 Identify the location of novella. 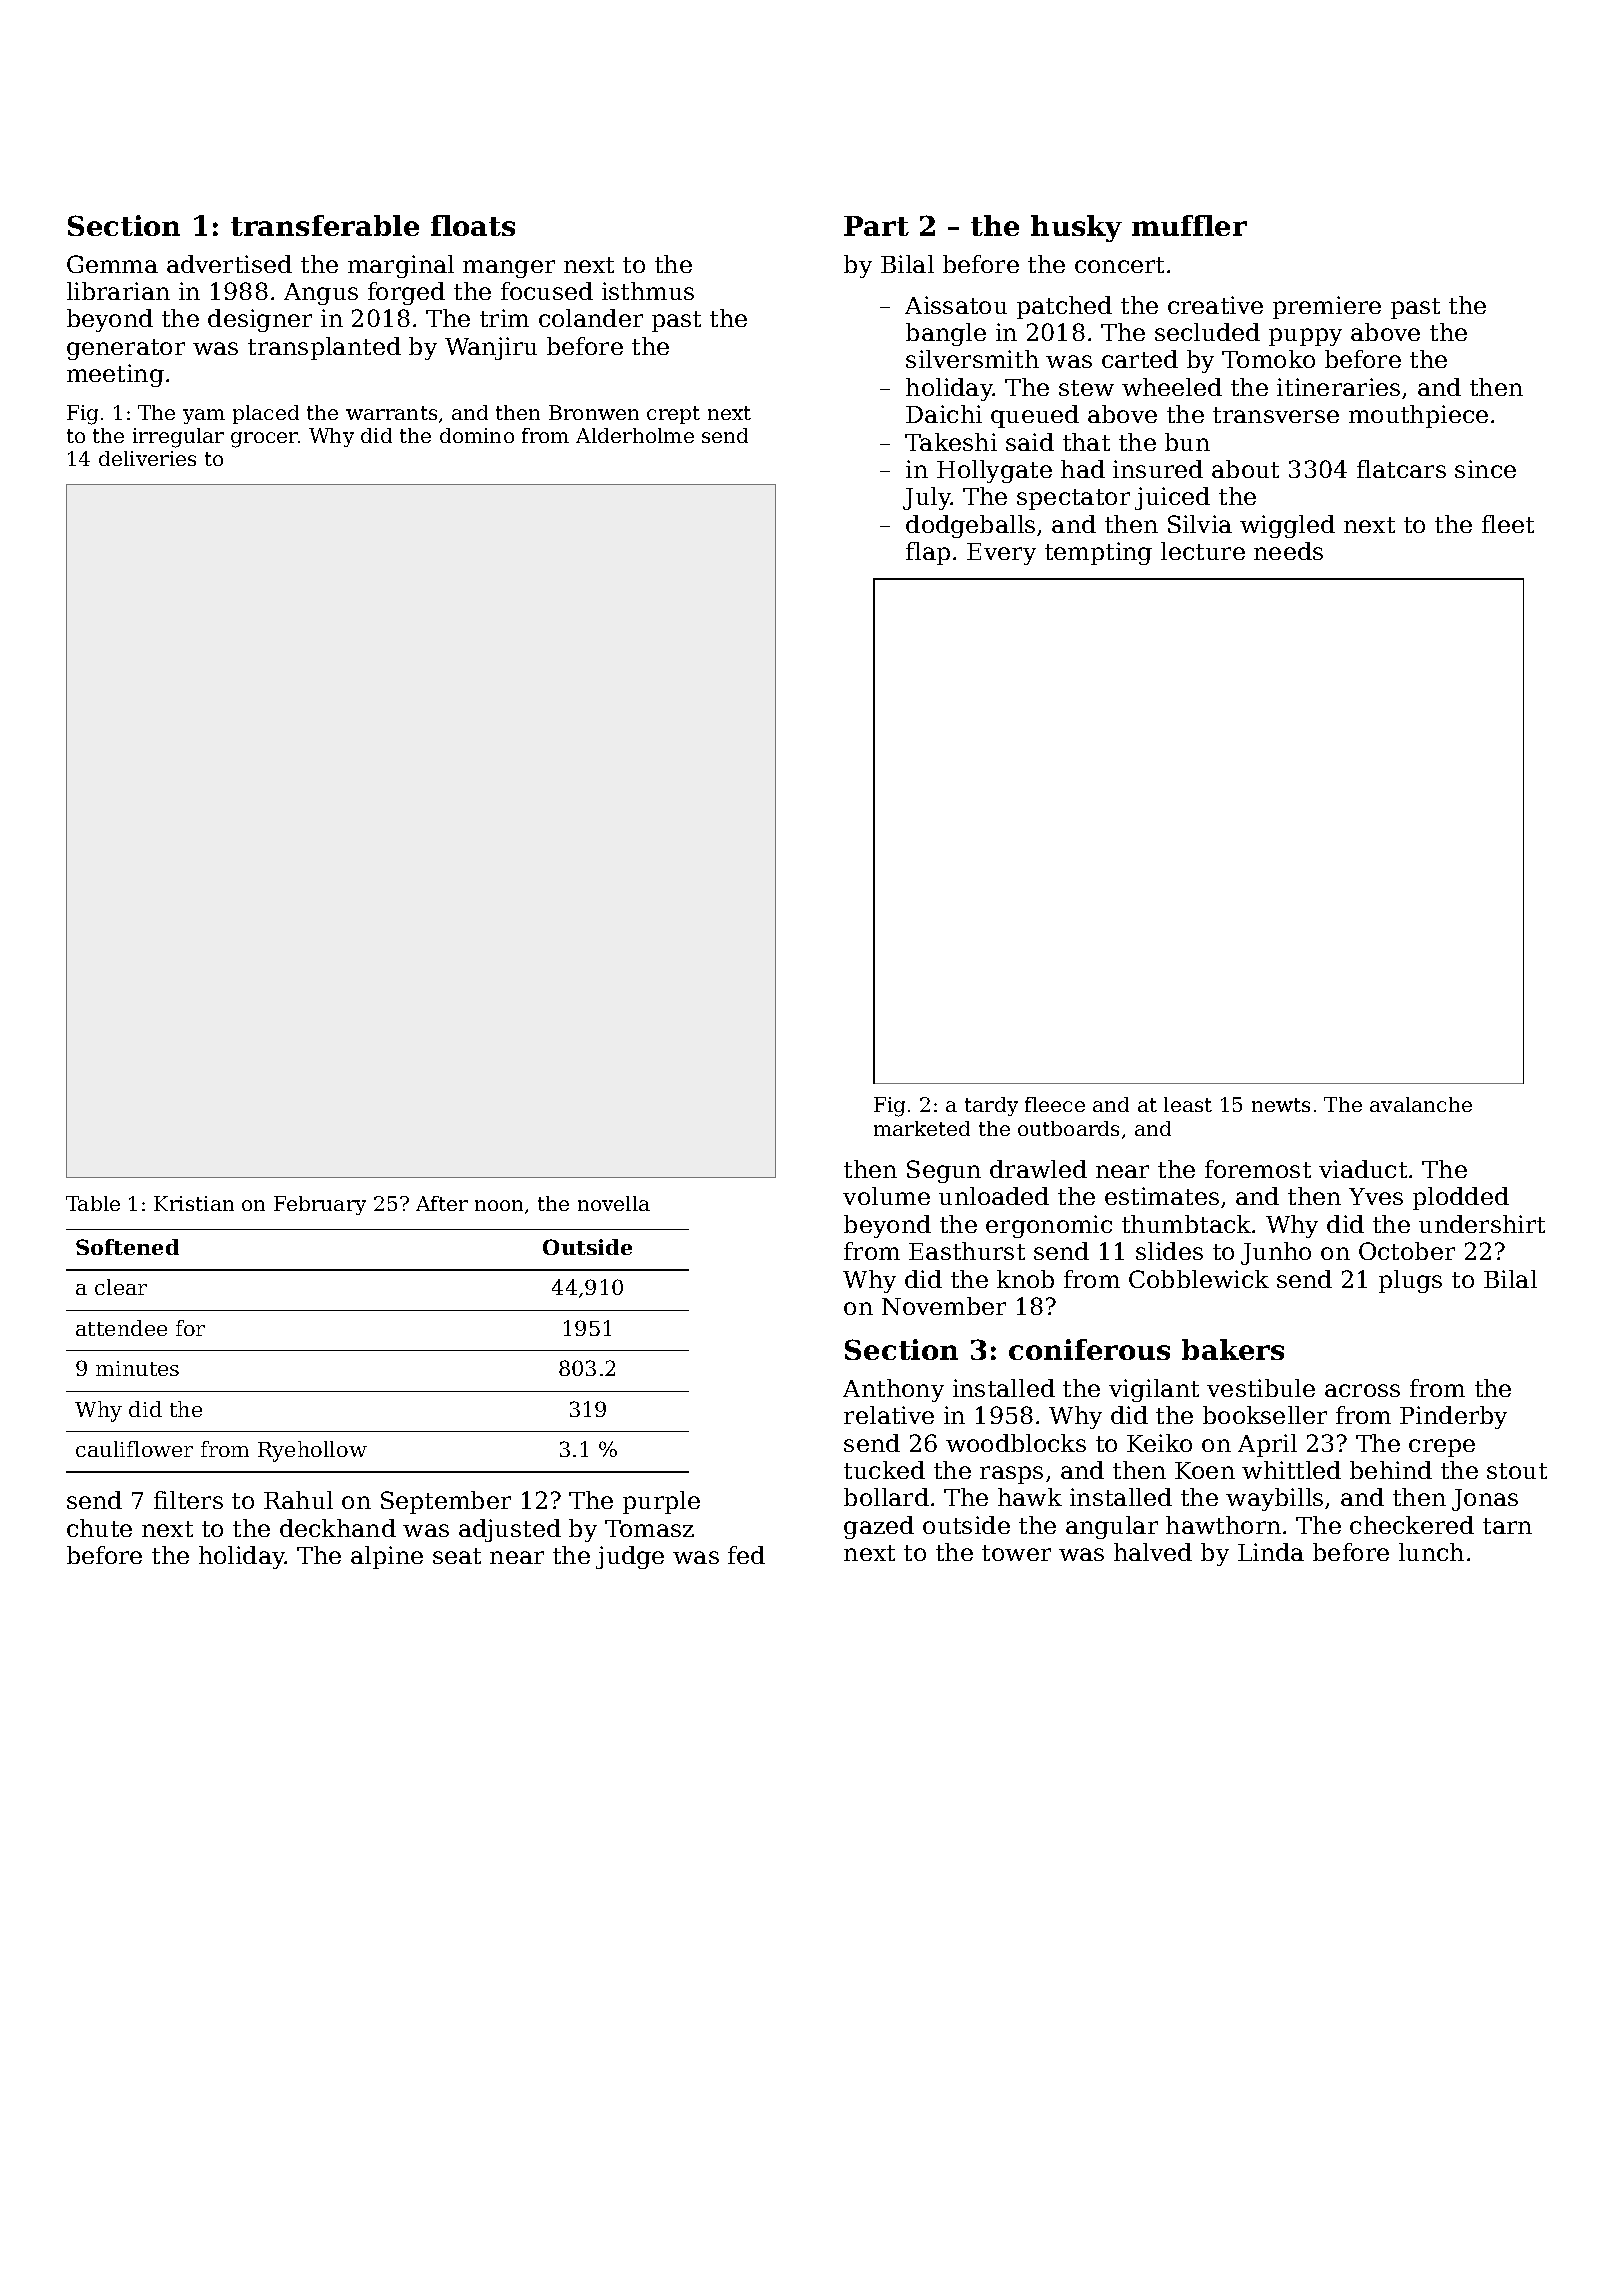
(614, 1203).
